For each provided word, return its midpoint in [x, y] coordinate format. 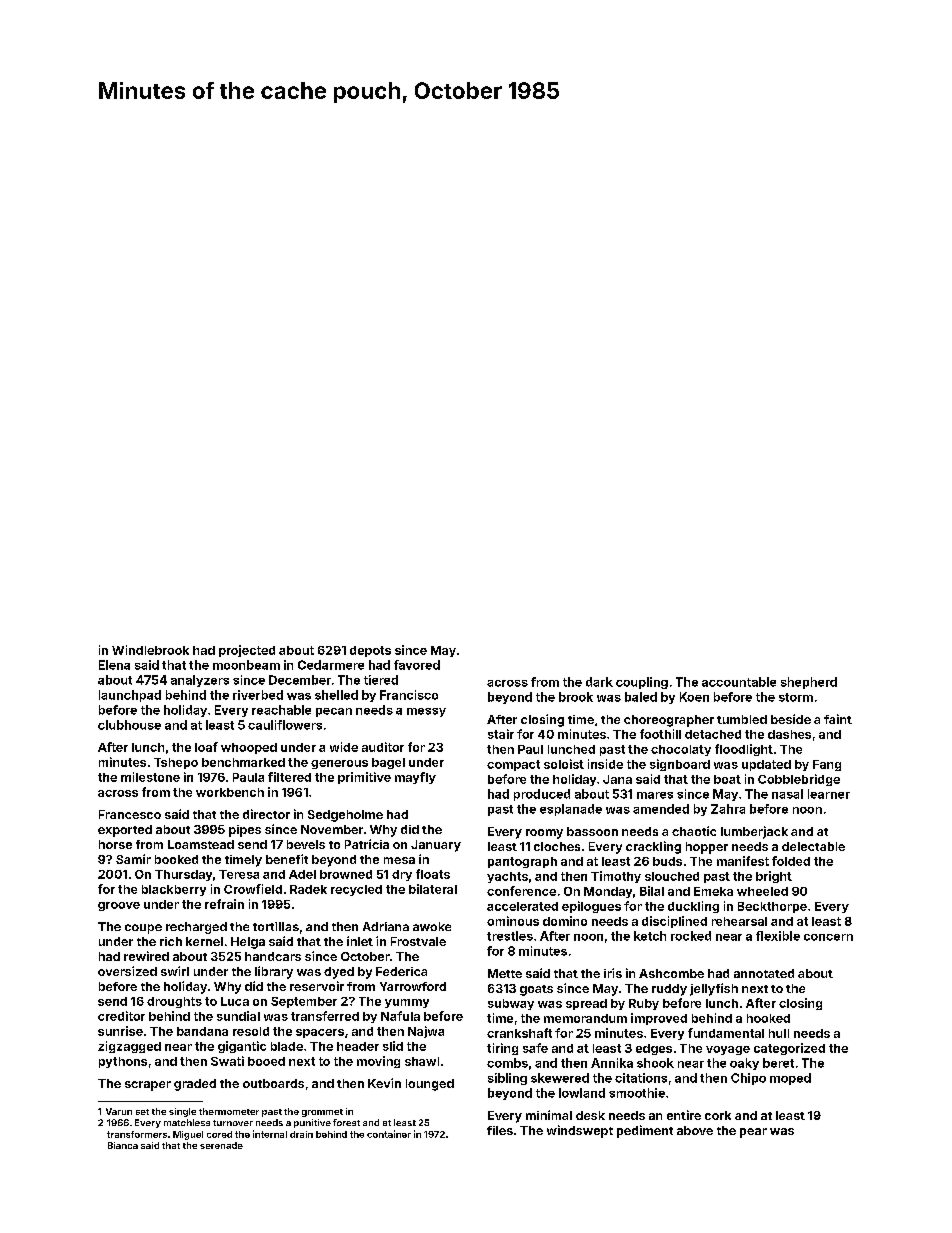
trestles [510, 936]
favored [417, 665]
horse [115, 844]
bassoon [592, 831]
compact [513, 765]
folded [791, 861]
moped [790, 1079]
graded [195, 1085]
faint [838, 719]
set [142, 1112]
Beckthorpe [772, 907]
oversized [127, 971]
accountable [739, 682]
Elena [114, 665]
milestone [150, 777]
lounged [430, 1085]
